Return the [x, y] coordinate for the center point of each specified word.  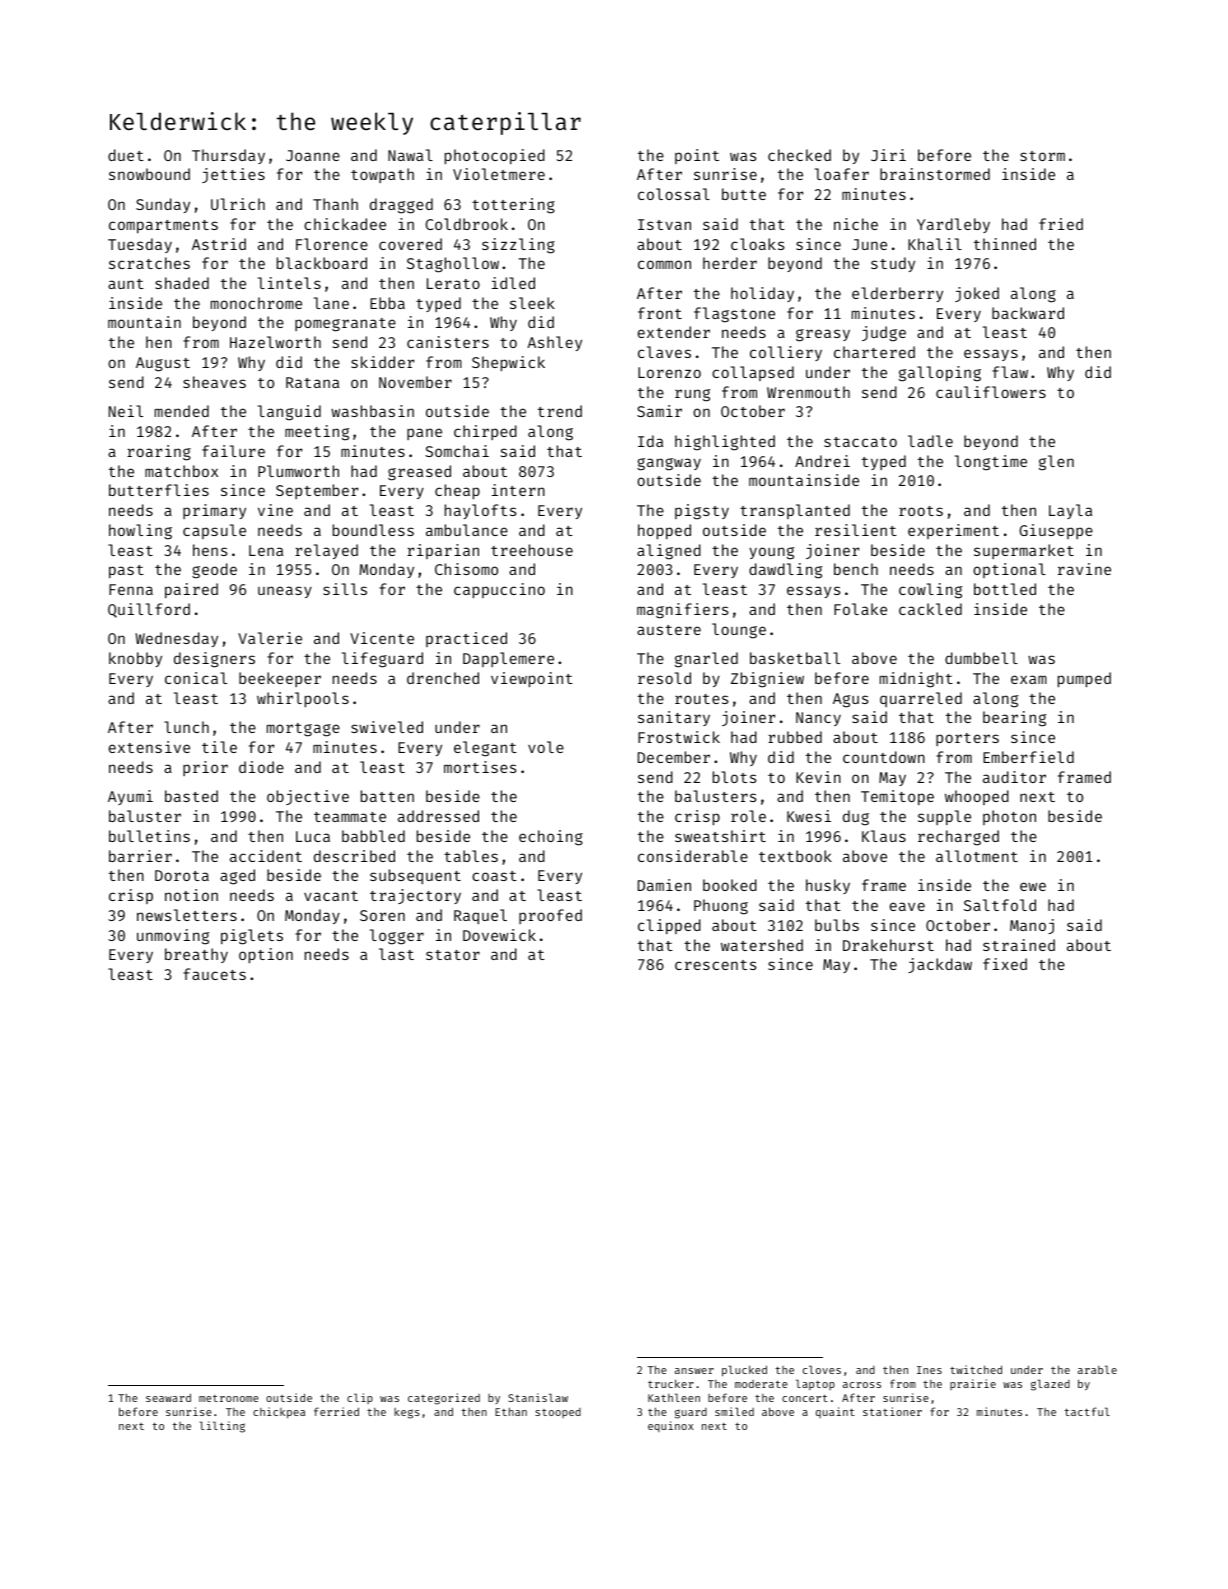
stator [453, 955]
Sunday [163, 205]
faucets [214, 974]
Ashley [554, 343]
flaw [1010, 372]
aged [237, 877]
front [660, 313]
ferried [336, 1411]
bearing [1014, 719]
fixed [1005, 964]
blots [734, 777]
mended [182, 411]
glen [1056, 463]
